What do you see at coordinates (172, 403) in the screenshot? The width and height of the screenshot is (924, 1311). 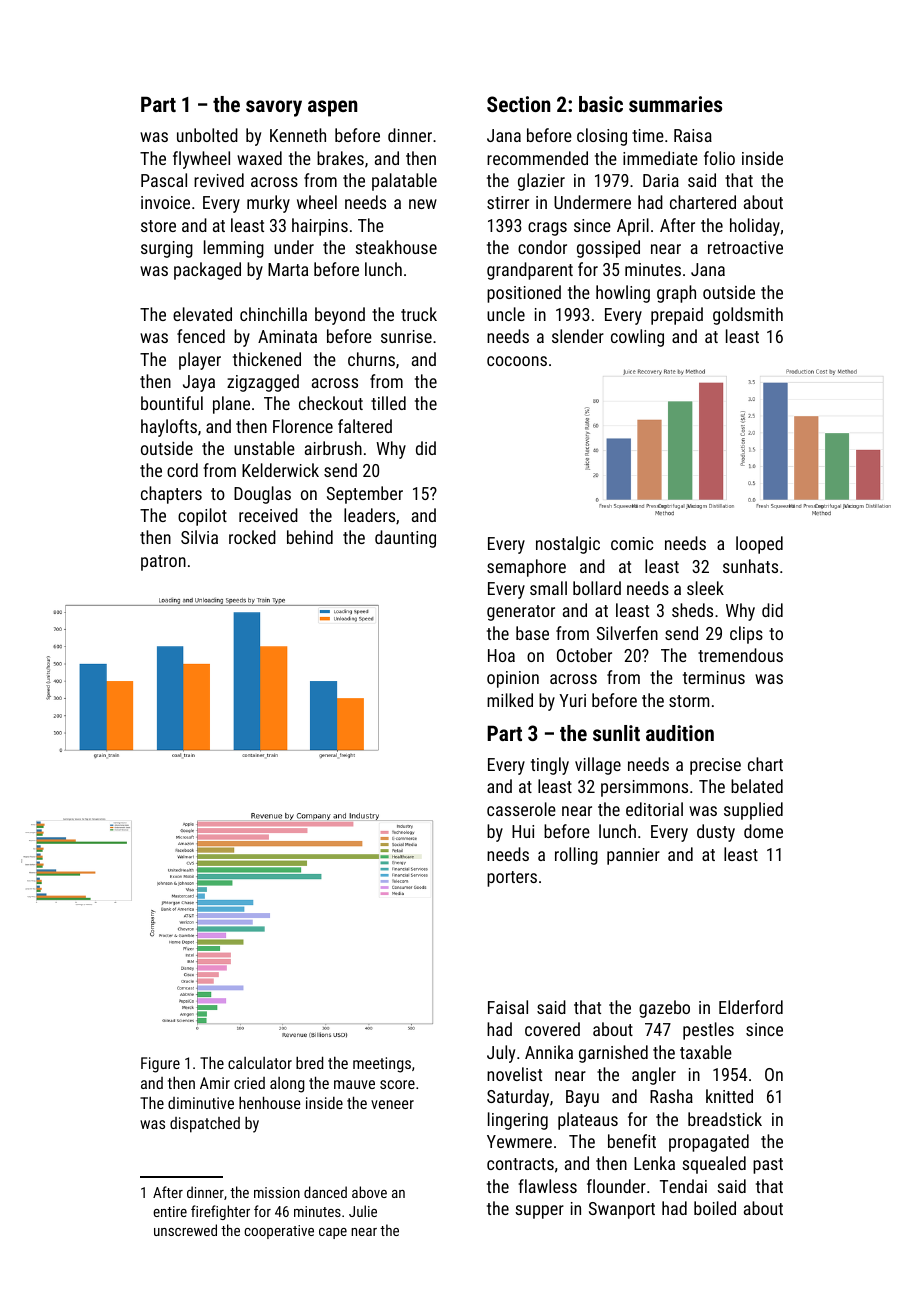 I see `bountiful` at bounding box center [172, 403].
